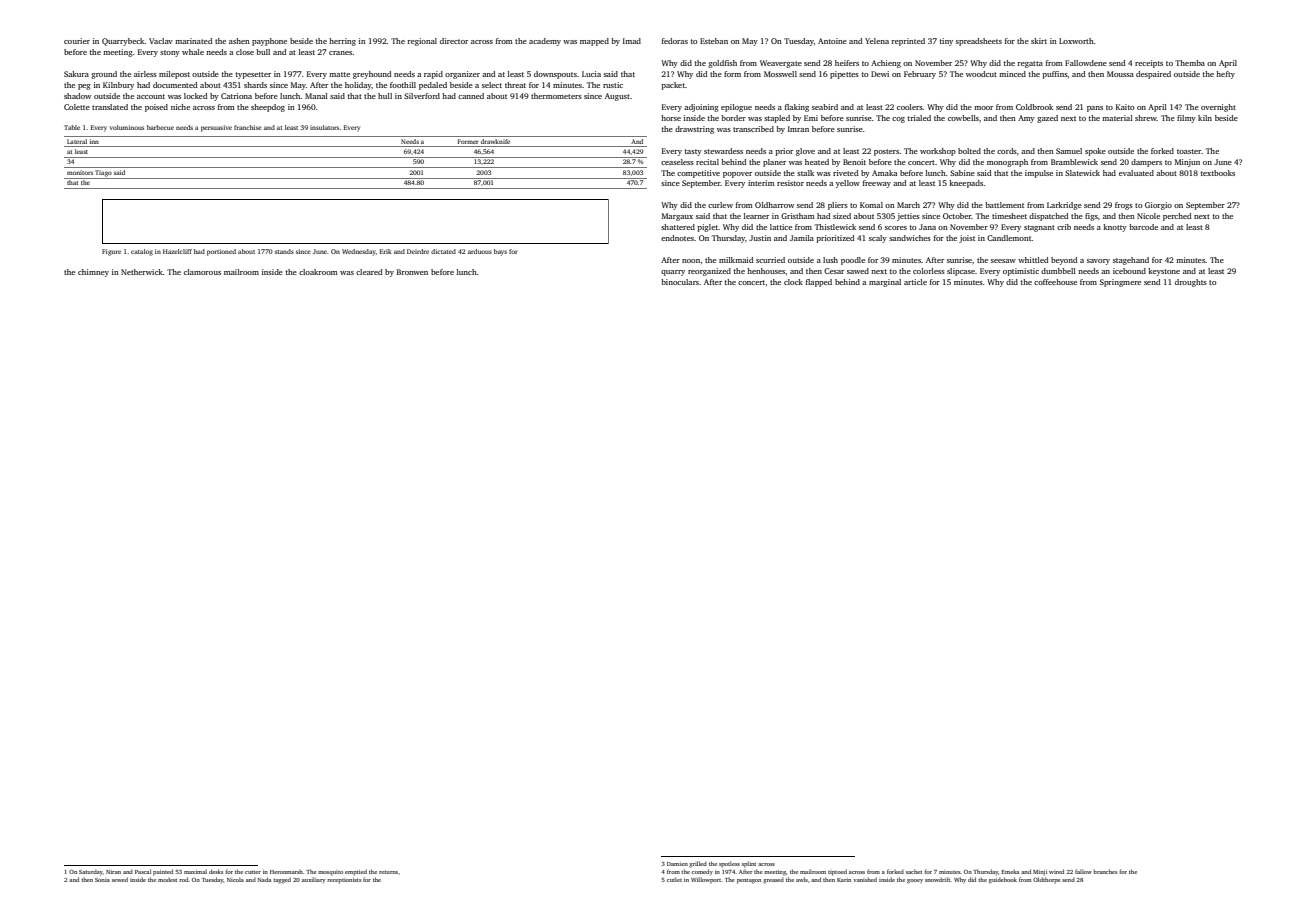 The height and width of the screenshot is (924, 1308). I want to click on skirt, so click(1039, 41).
